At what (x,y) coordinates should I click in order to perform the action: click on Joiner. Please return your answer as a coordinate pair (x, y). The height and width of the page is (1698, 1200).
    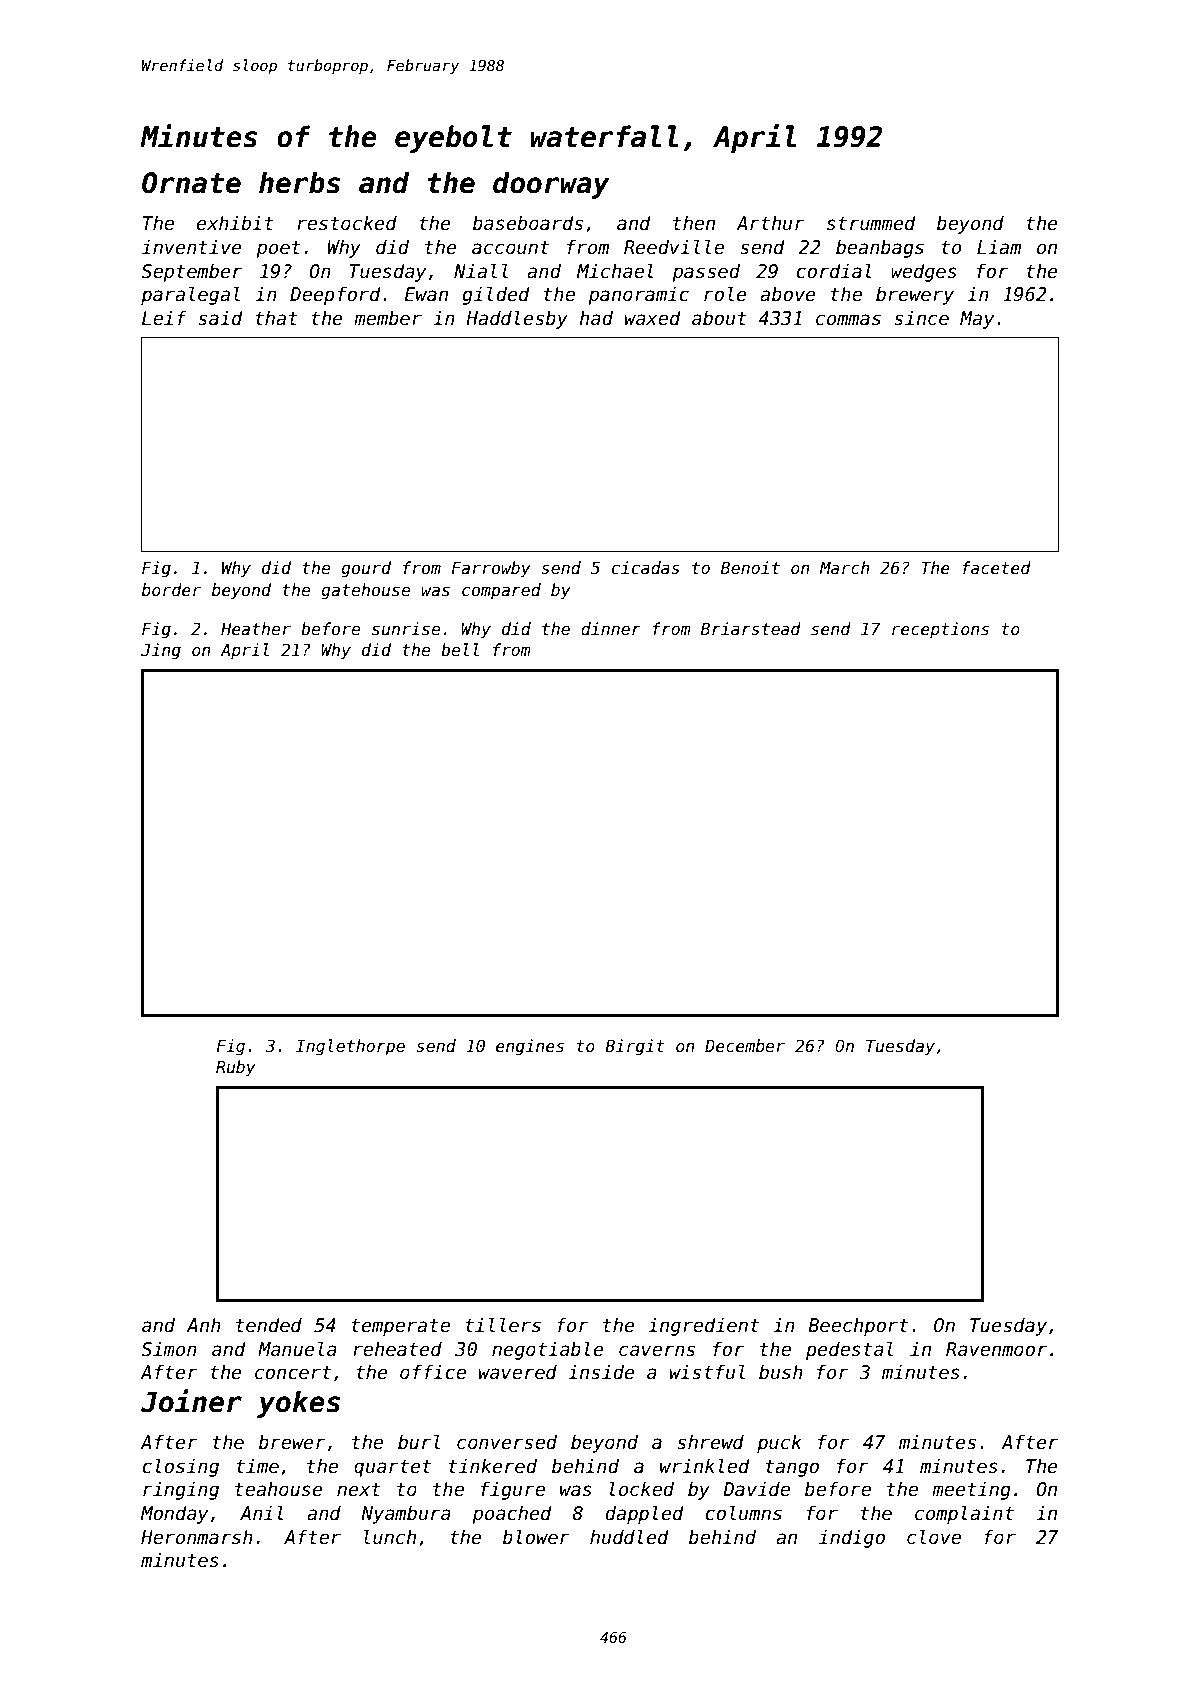
    Looking at the image, I should click on (191, 1401).
